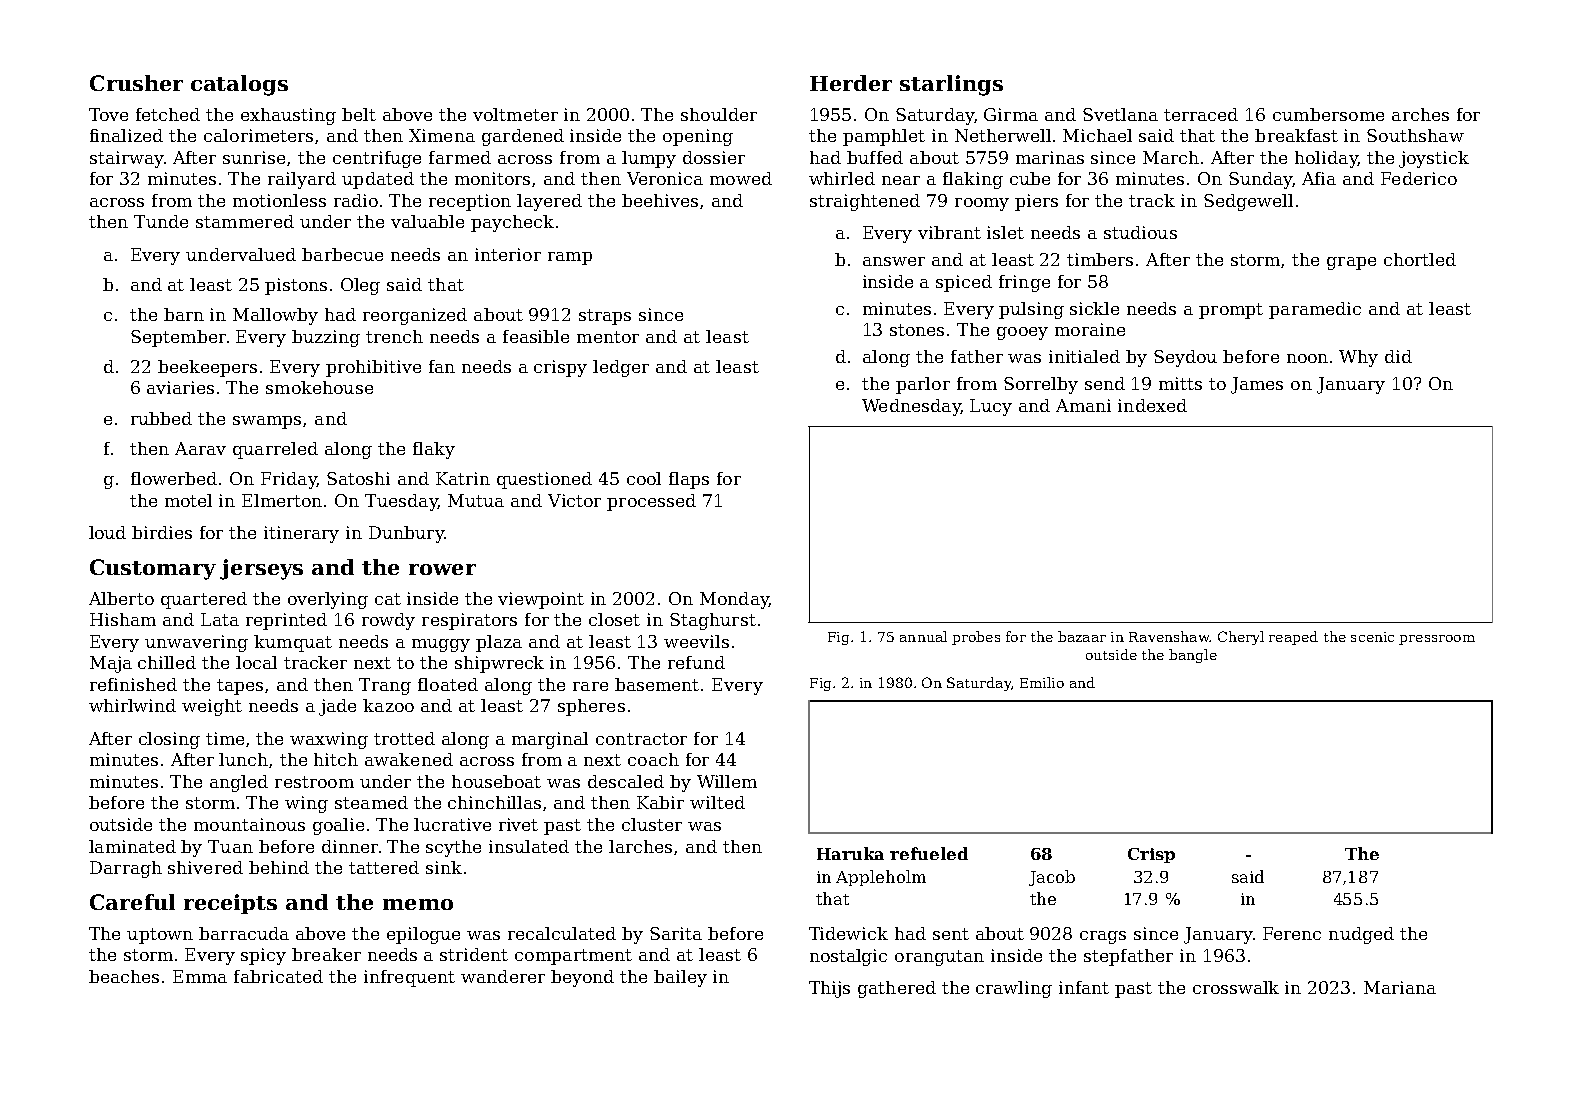  I want to click on fabricated, so click(278, 976).
